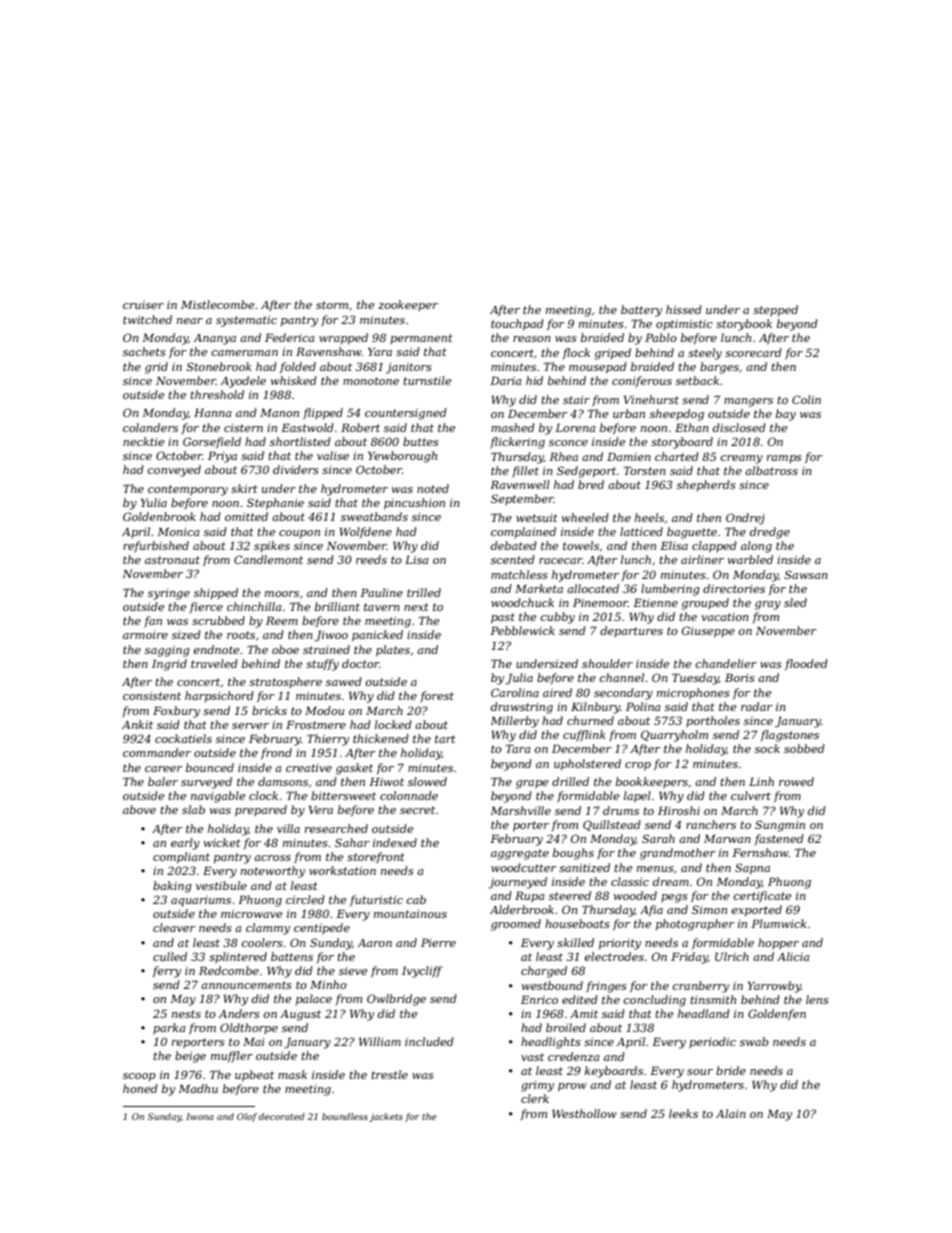 The width and height of the screenshot is (952, 1233). I want to click on albatross, so click(771, 470).
